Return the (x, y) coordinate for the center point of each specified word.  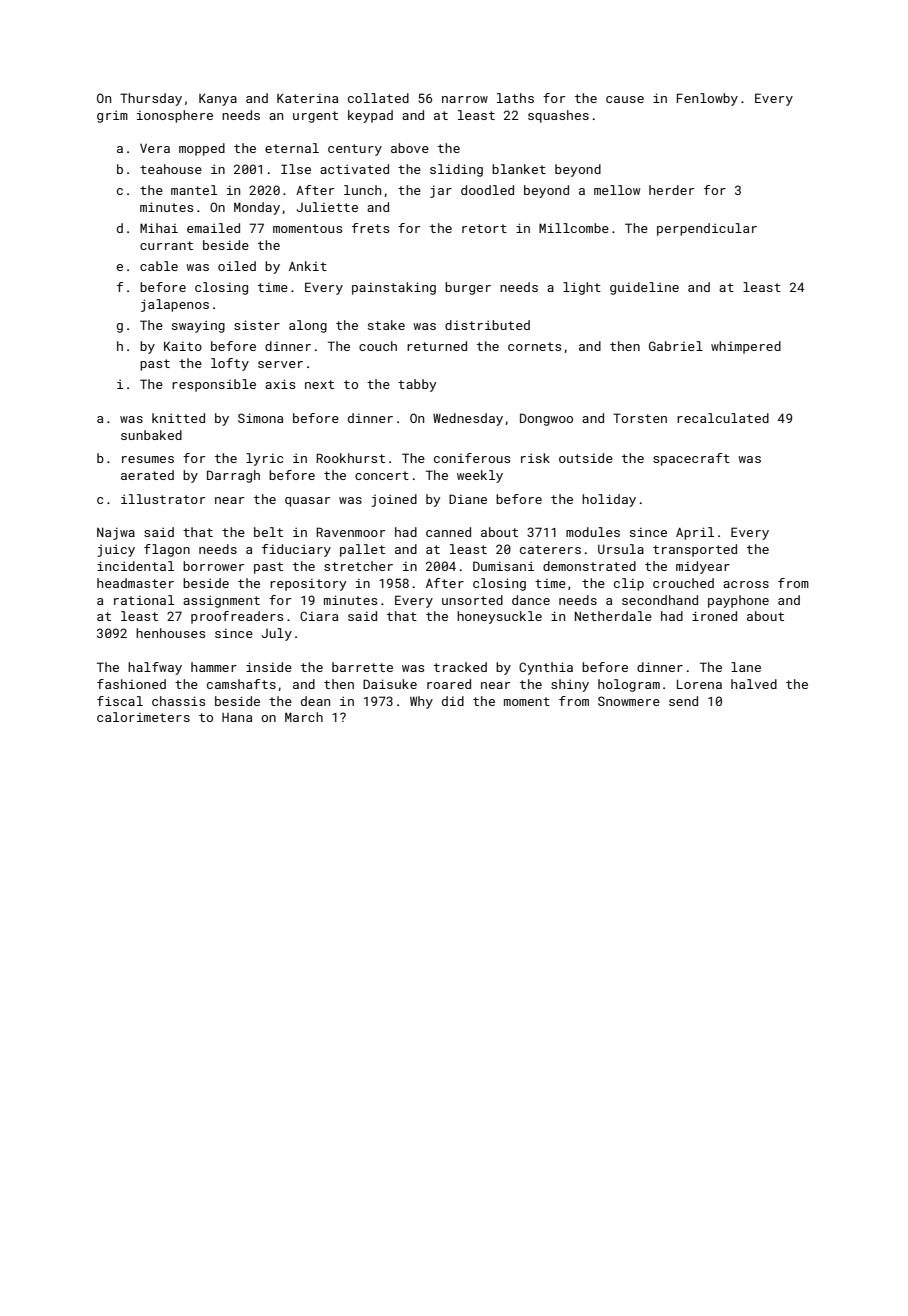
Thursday (151, 99)
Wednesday (468, 419)
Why (421, 702)
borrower (213, 566)
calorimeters (143, 717)
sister (257, 325)
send (683, 701)
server (280, 364)
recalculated (723, 418)
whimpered (746, 347)
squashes (558, 116)
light (582, 288)
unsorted (472, 600)
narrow (465, 99)
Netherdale (613, 616)
